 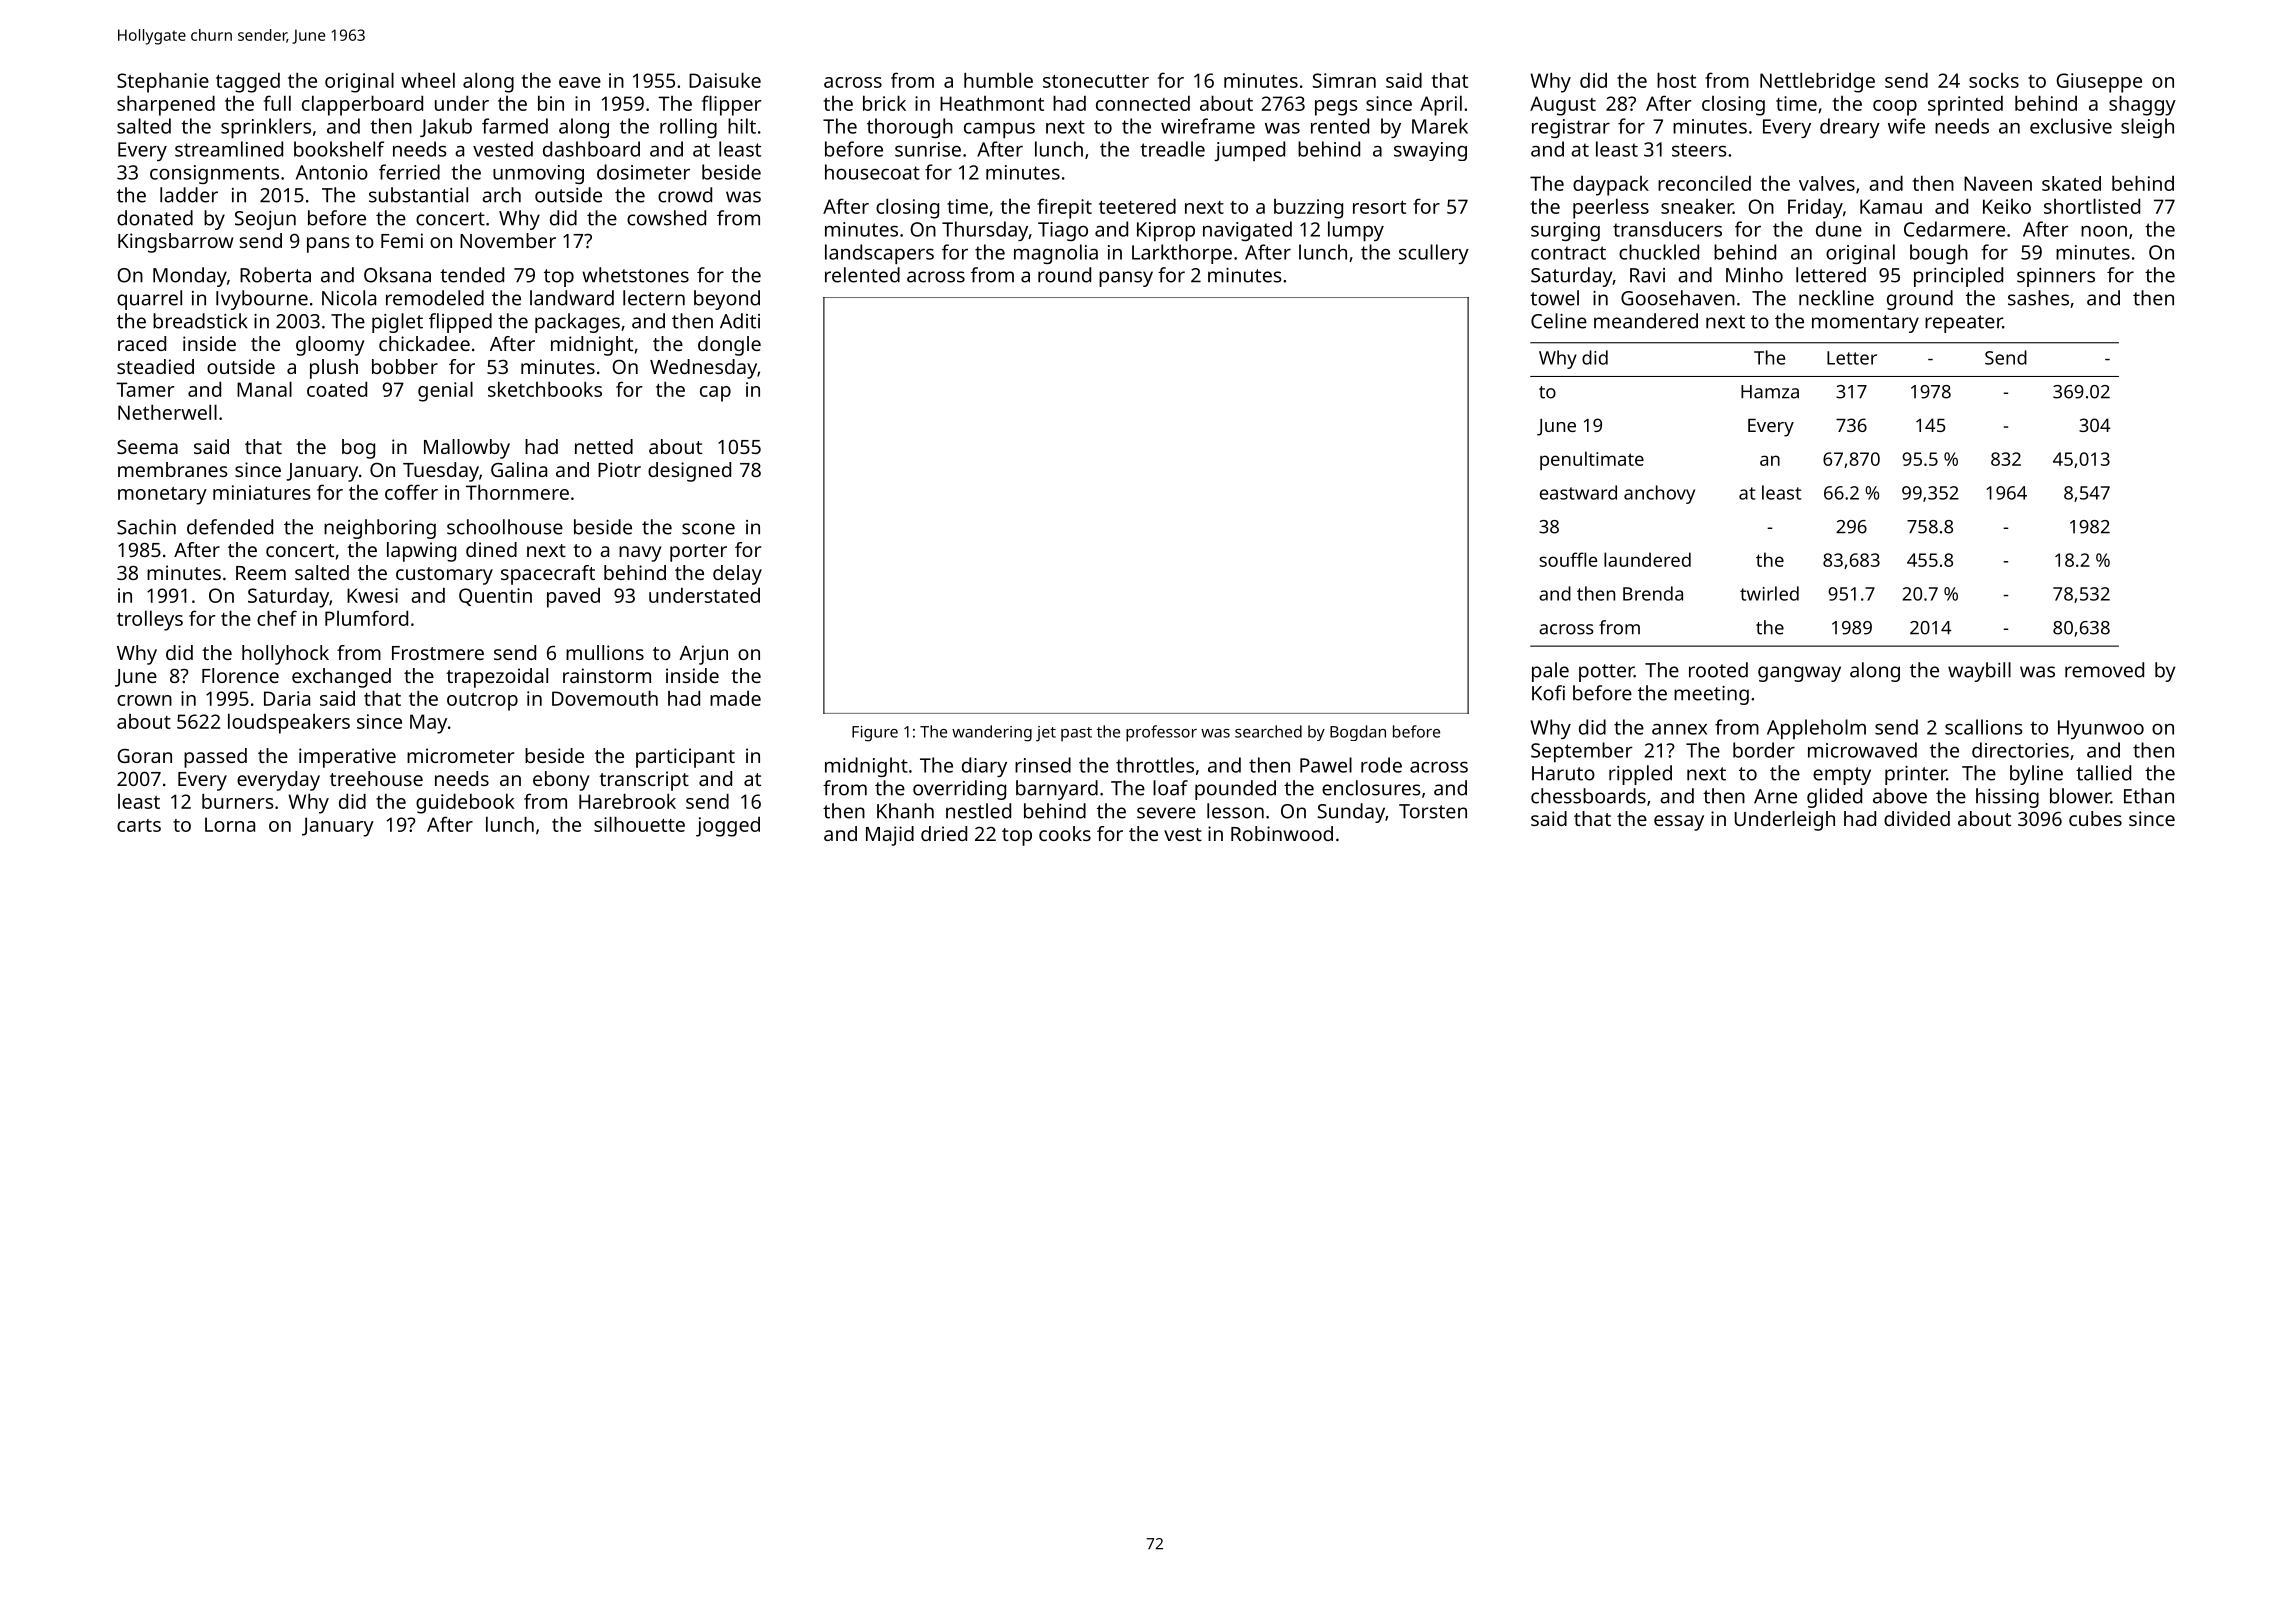 I want to click on socks, so click(x=1994, y=80).
